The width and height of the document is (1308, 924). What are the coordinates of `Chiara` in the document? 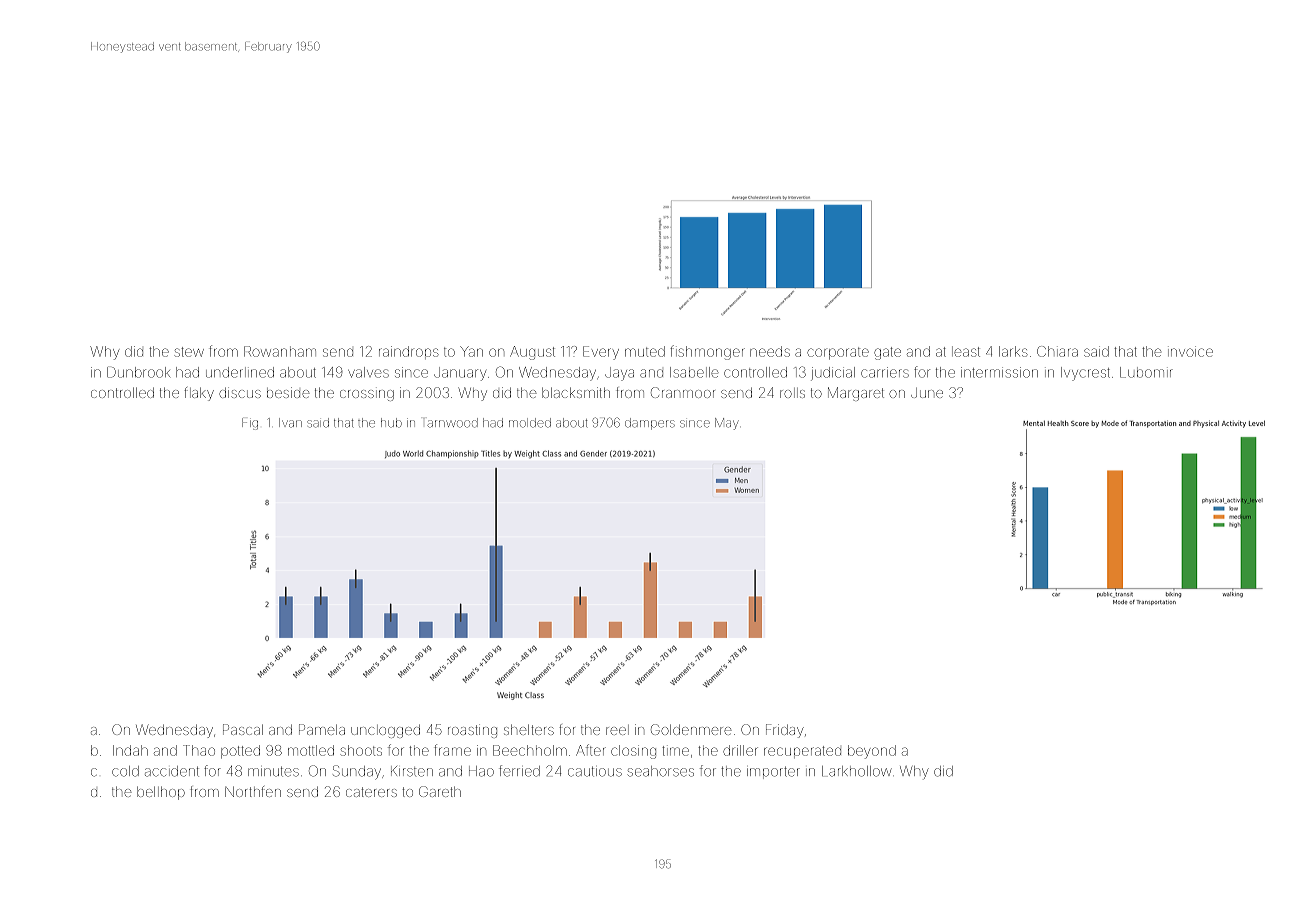 It's located at (1057, 351).
